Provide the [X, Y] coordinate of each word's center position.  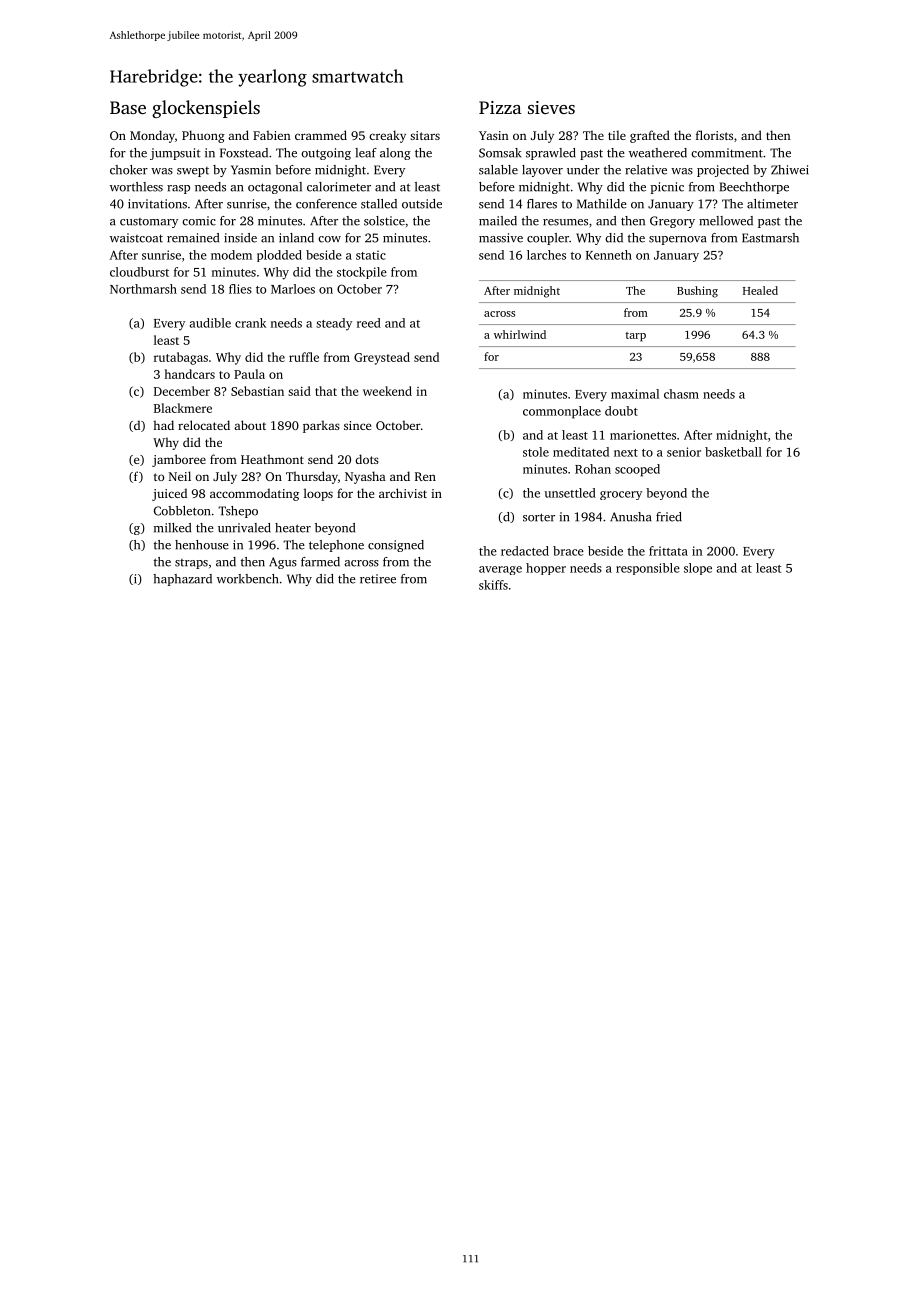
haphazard [182, 580]
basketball [733, 452]
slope [698, 569]
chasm [681, 394]
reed [369, 323]
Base [128, 107]
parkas [321, 426]
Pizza [500, 107]
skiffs [493, 585]
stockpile [362, 273]
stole [536, 452]
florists [714, 135]
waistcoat [136, 238]
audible [210, 323]
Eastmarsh [770, 238]
